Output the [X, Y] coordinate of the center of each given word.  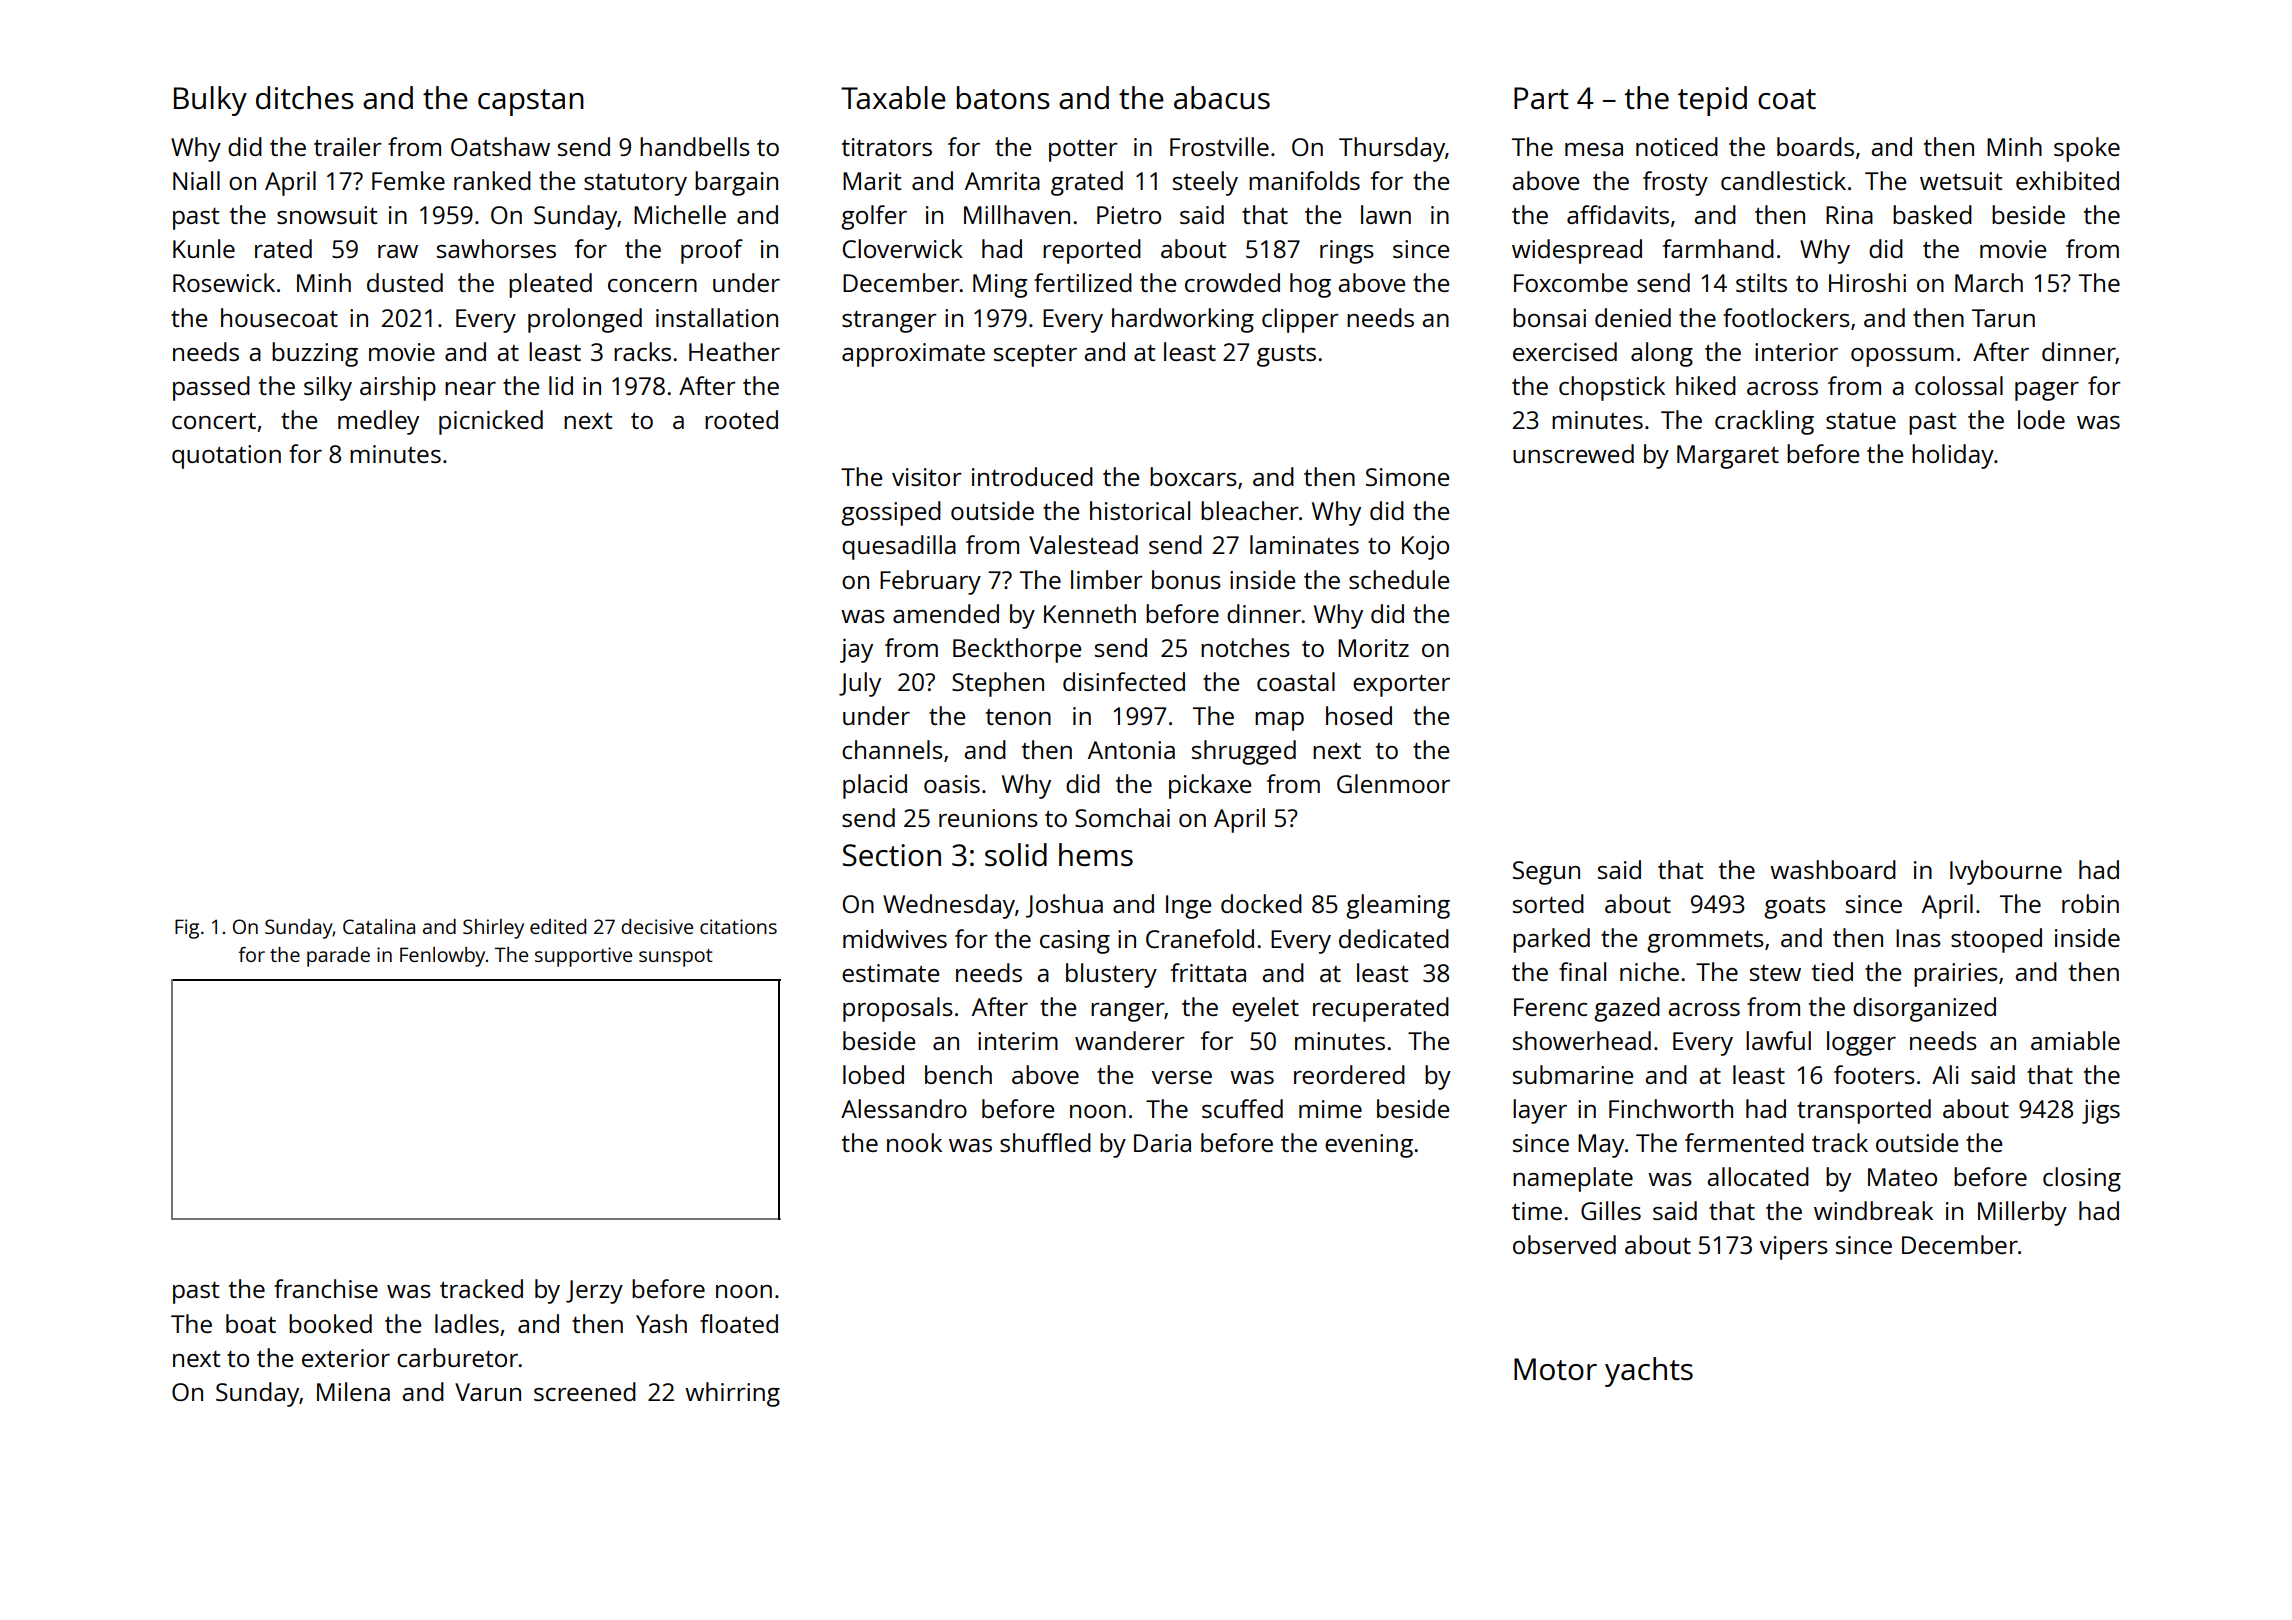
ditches [305, 98]
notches [1245, 647]
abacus [1222, 97]
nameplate [1573, 1179]
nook [914, 1142]
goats [1795, 907]
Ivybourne [2006, 872]
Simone [1407, 477]
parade [338, 957]
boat [251, 1323]
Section [892, 855]
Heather [734, 351]
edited [558, 926]
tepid [1712, 101]
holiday [1953, 456]
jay [856, 650]
